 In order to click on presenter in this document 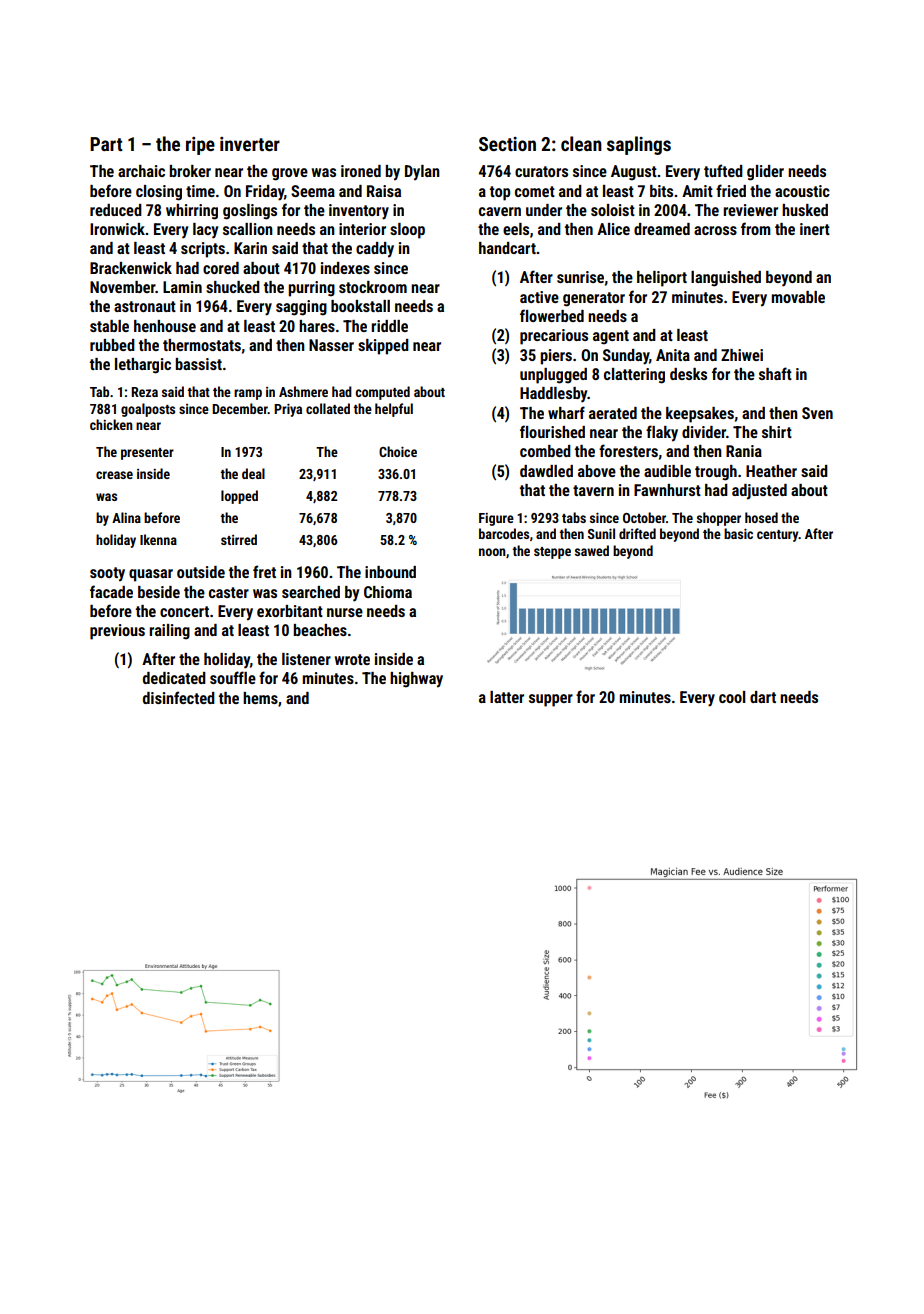, I will do `click(147, 454)`.
